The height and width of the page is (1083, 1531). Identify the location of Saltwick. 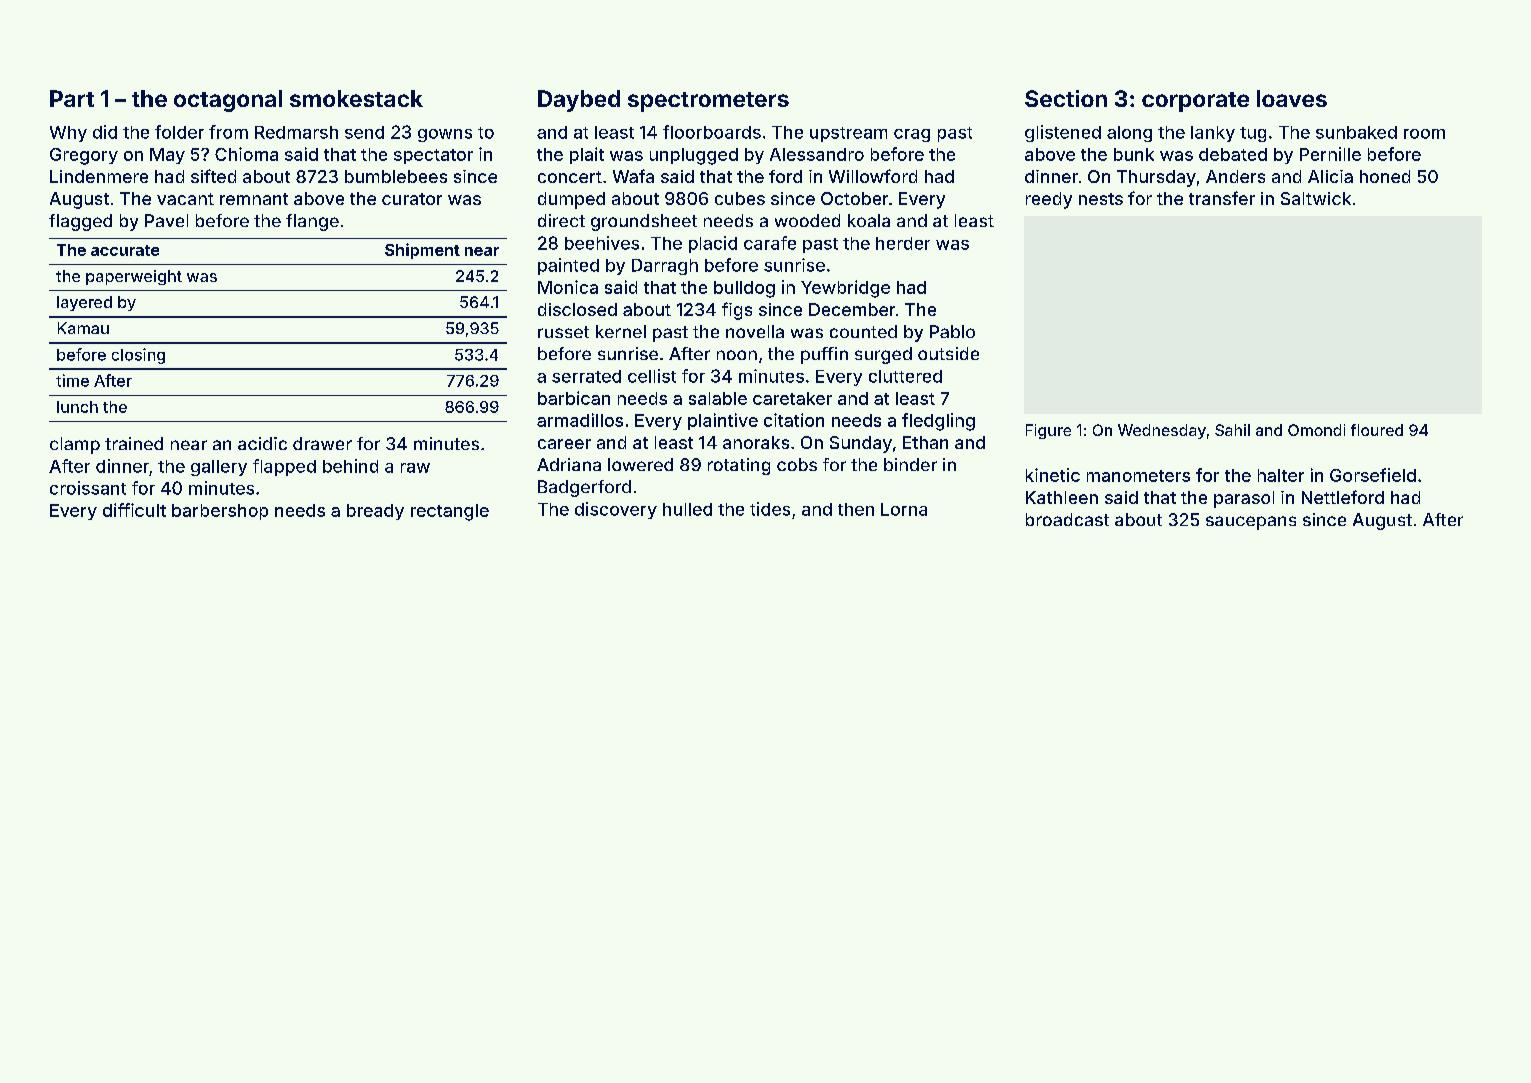
(1316, 198).
